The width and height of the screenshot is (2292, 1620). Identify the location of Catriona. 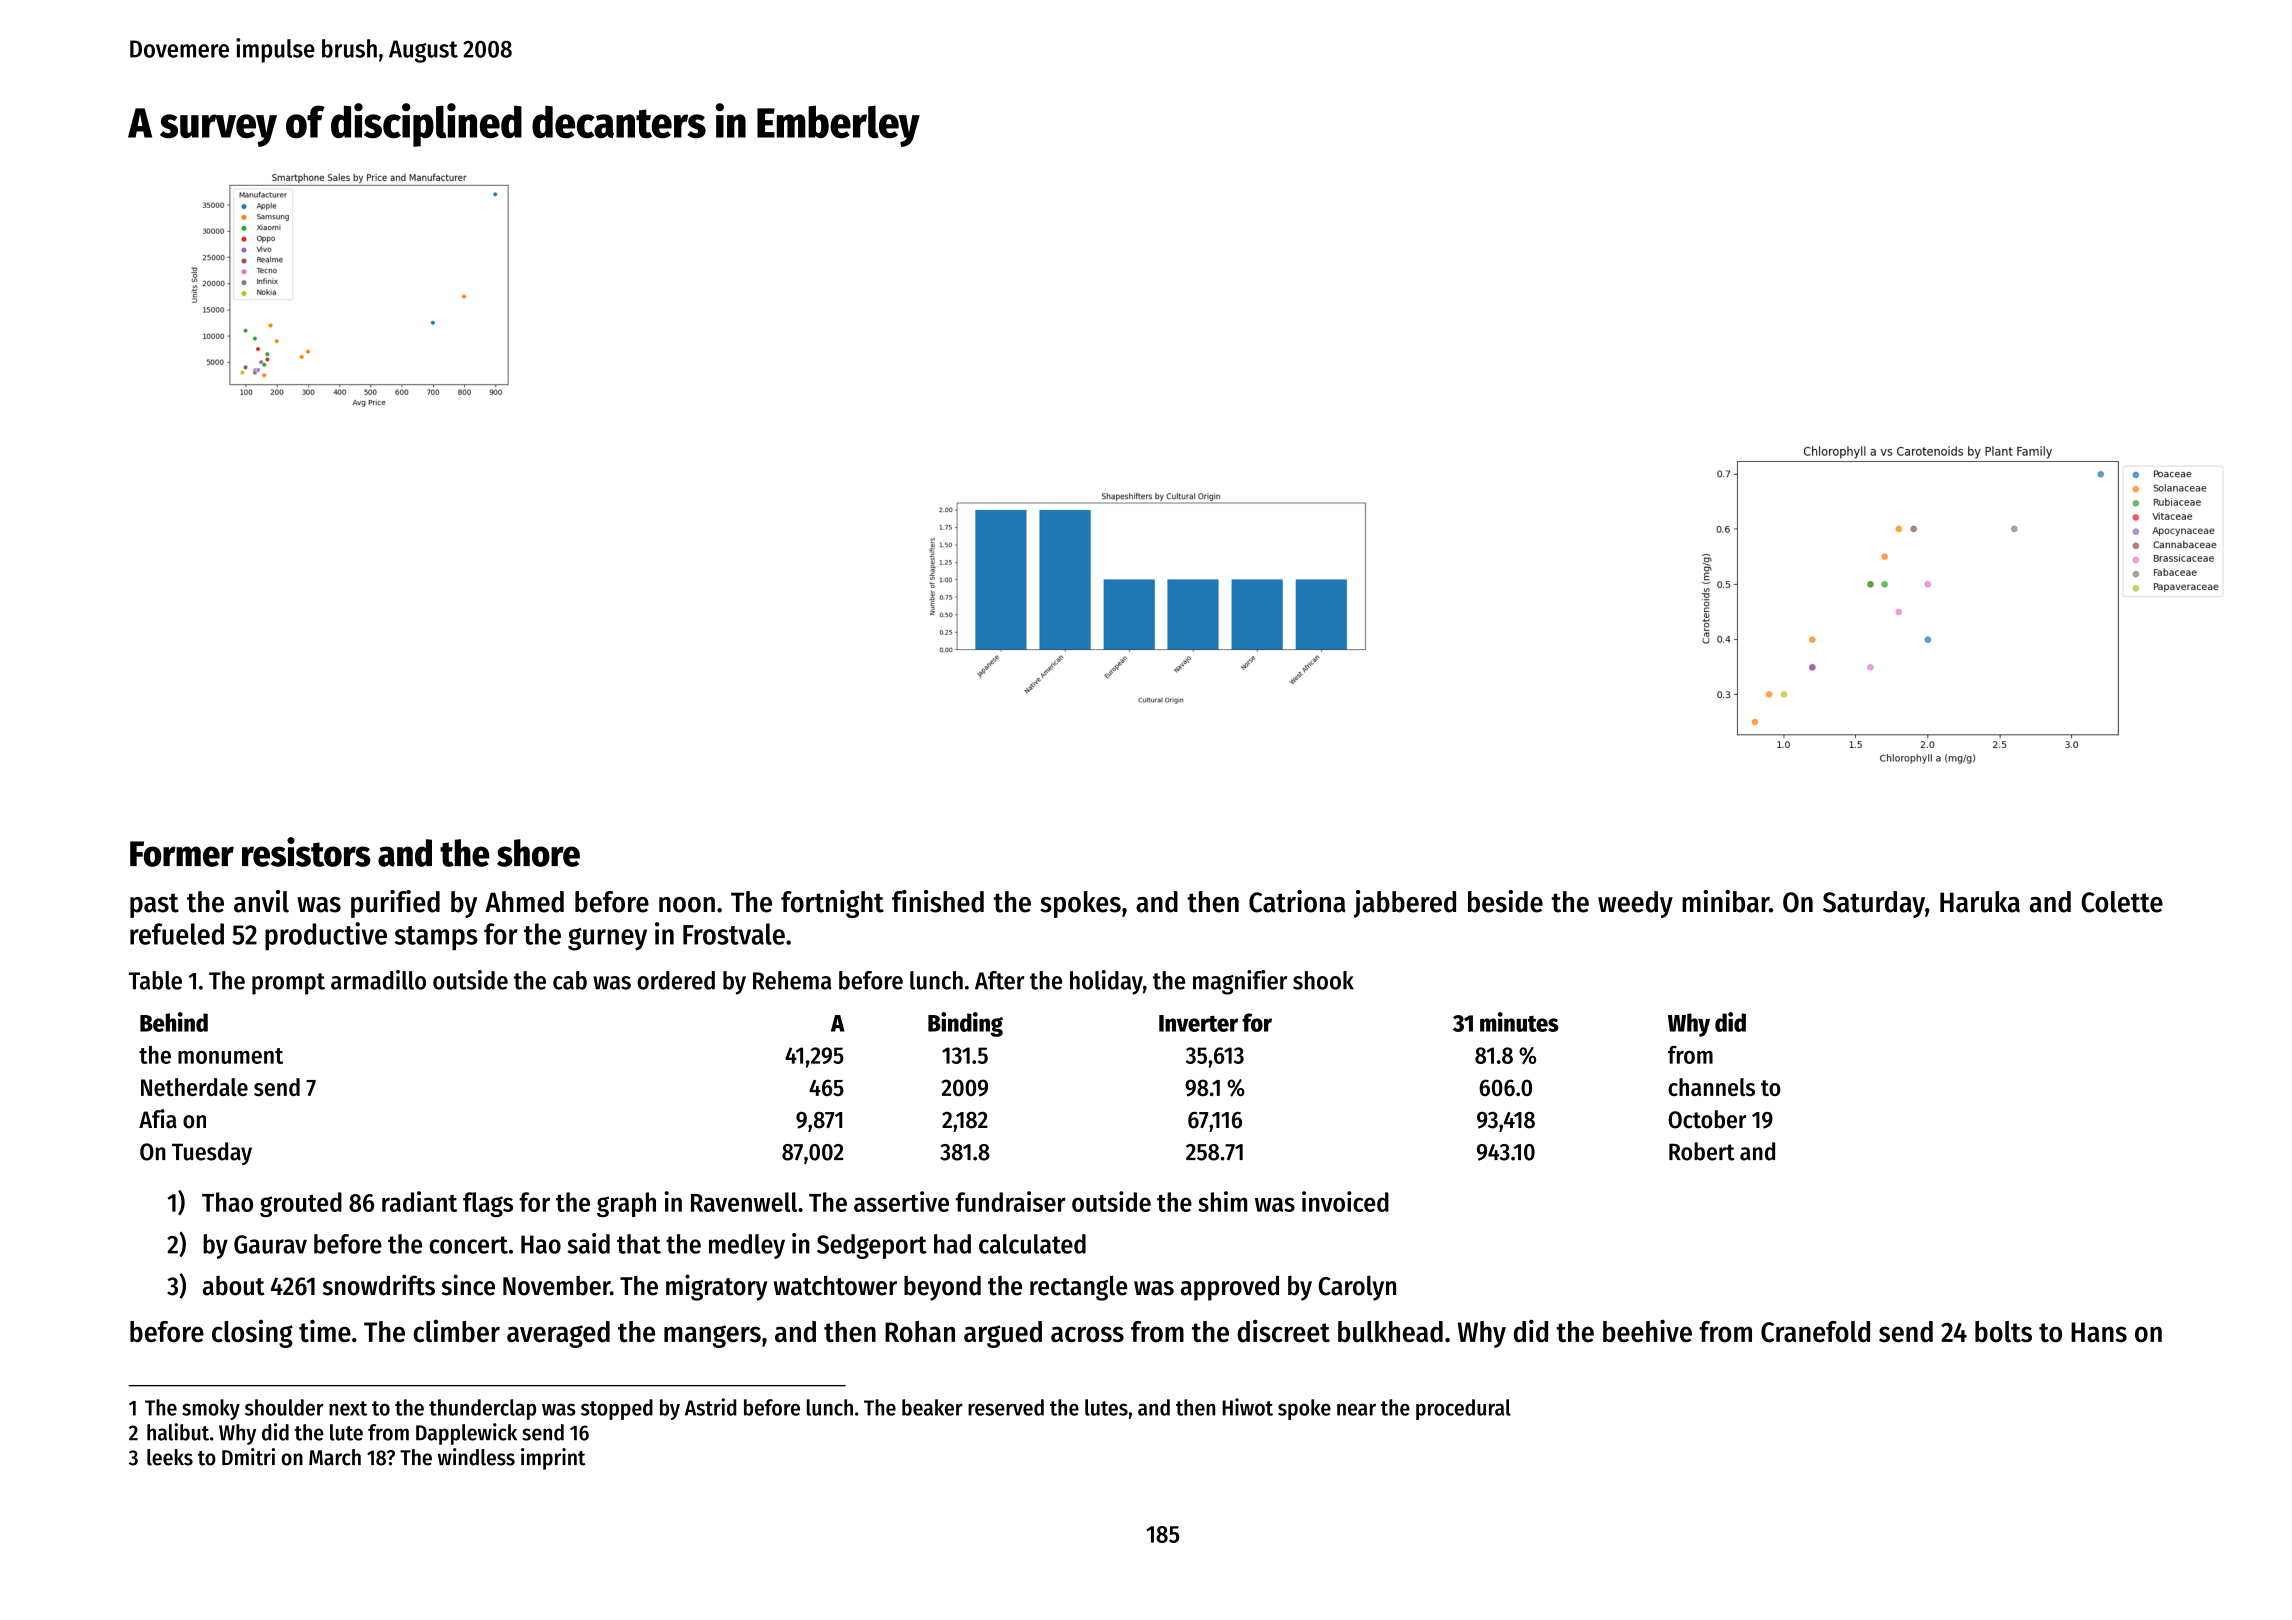
(1297, 901).
